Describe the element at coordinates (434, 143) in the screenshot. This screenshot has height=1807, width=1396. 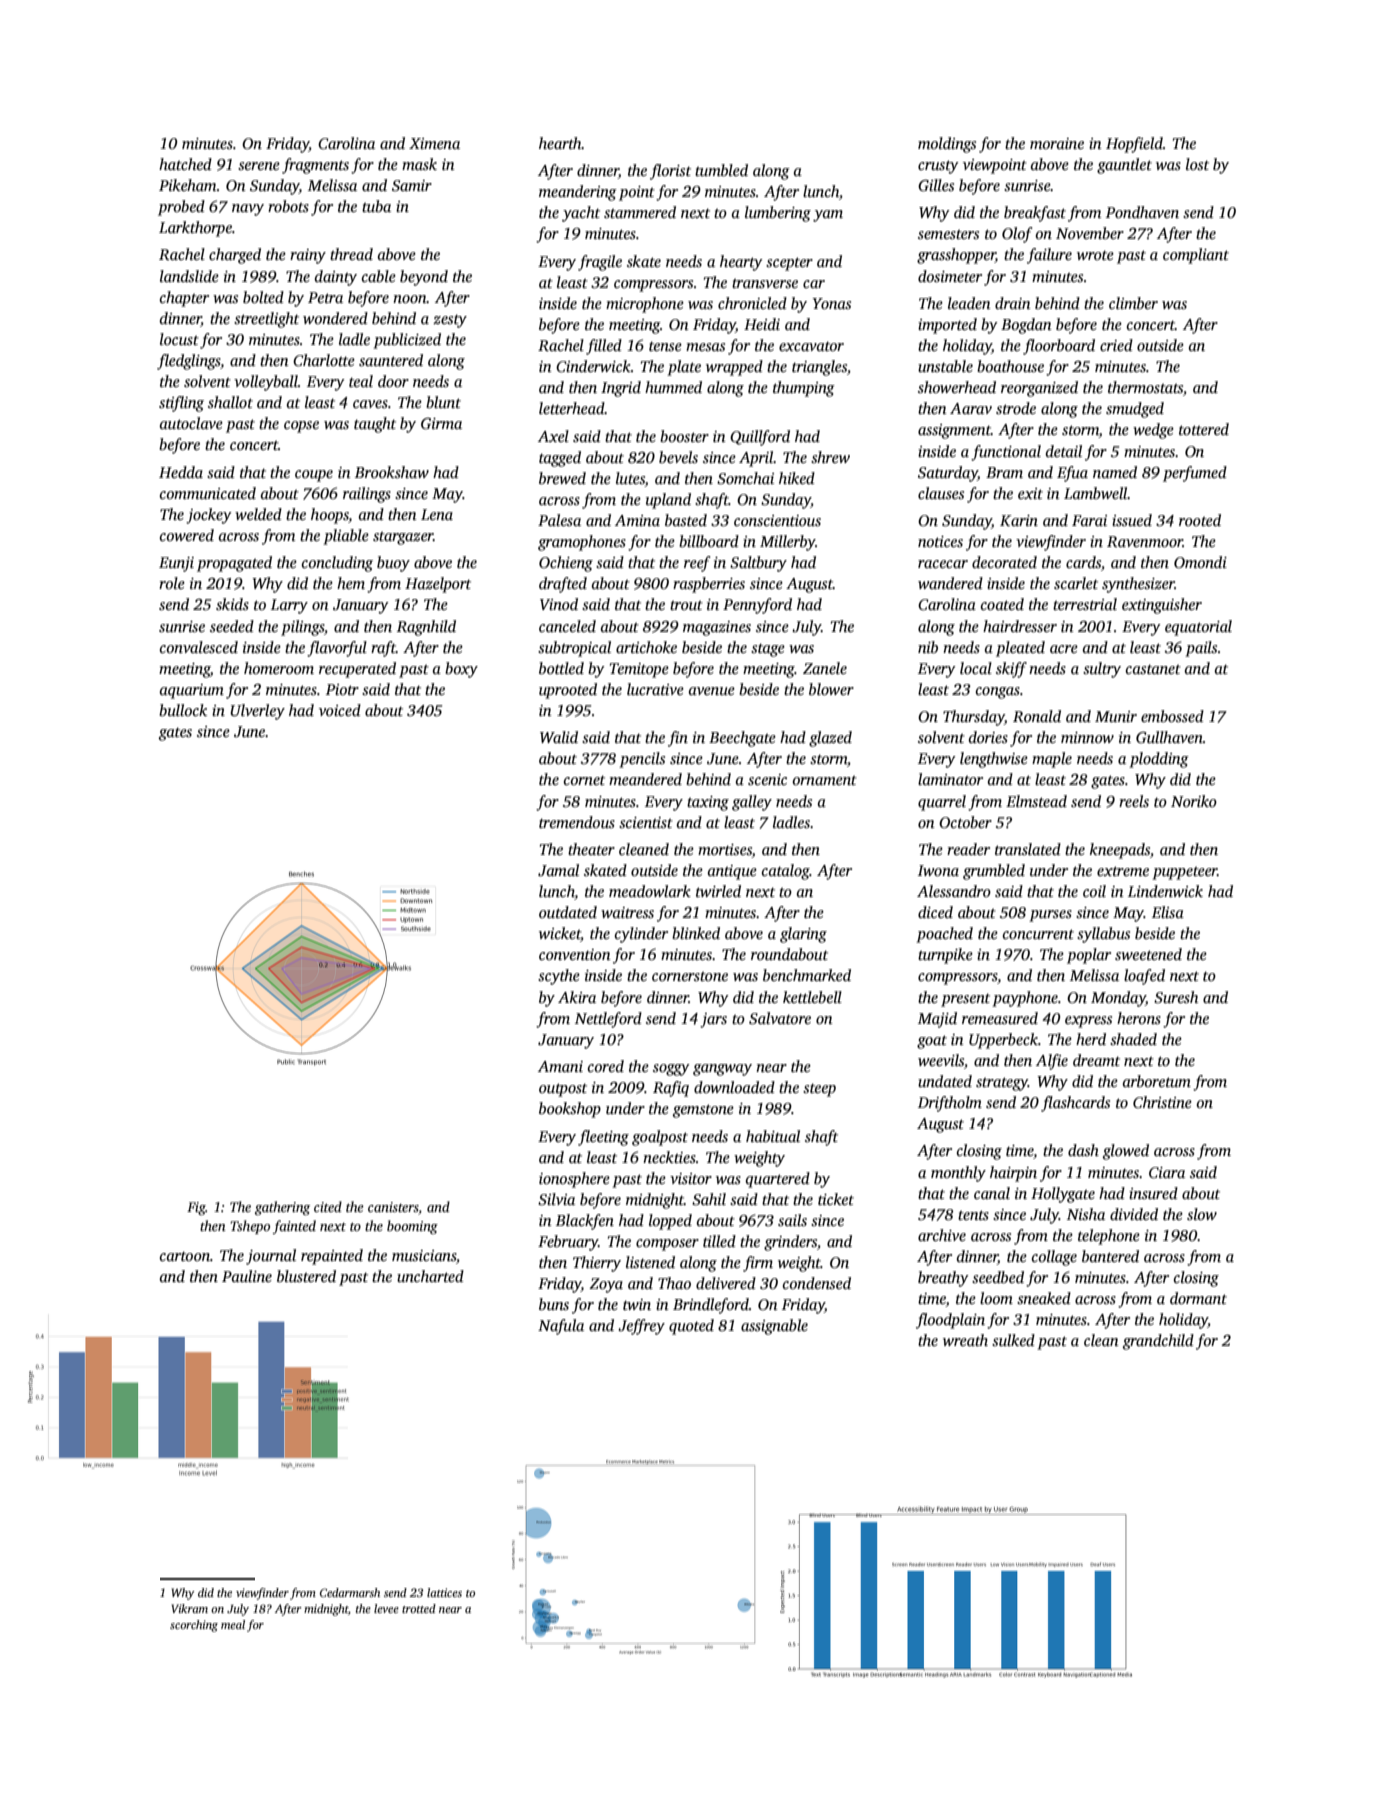
I see `Ximena` at that location.
